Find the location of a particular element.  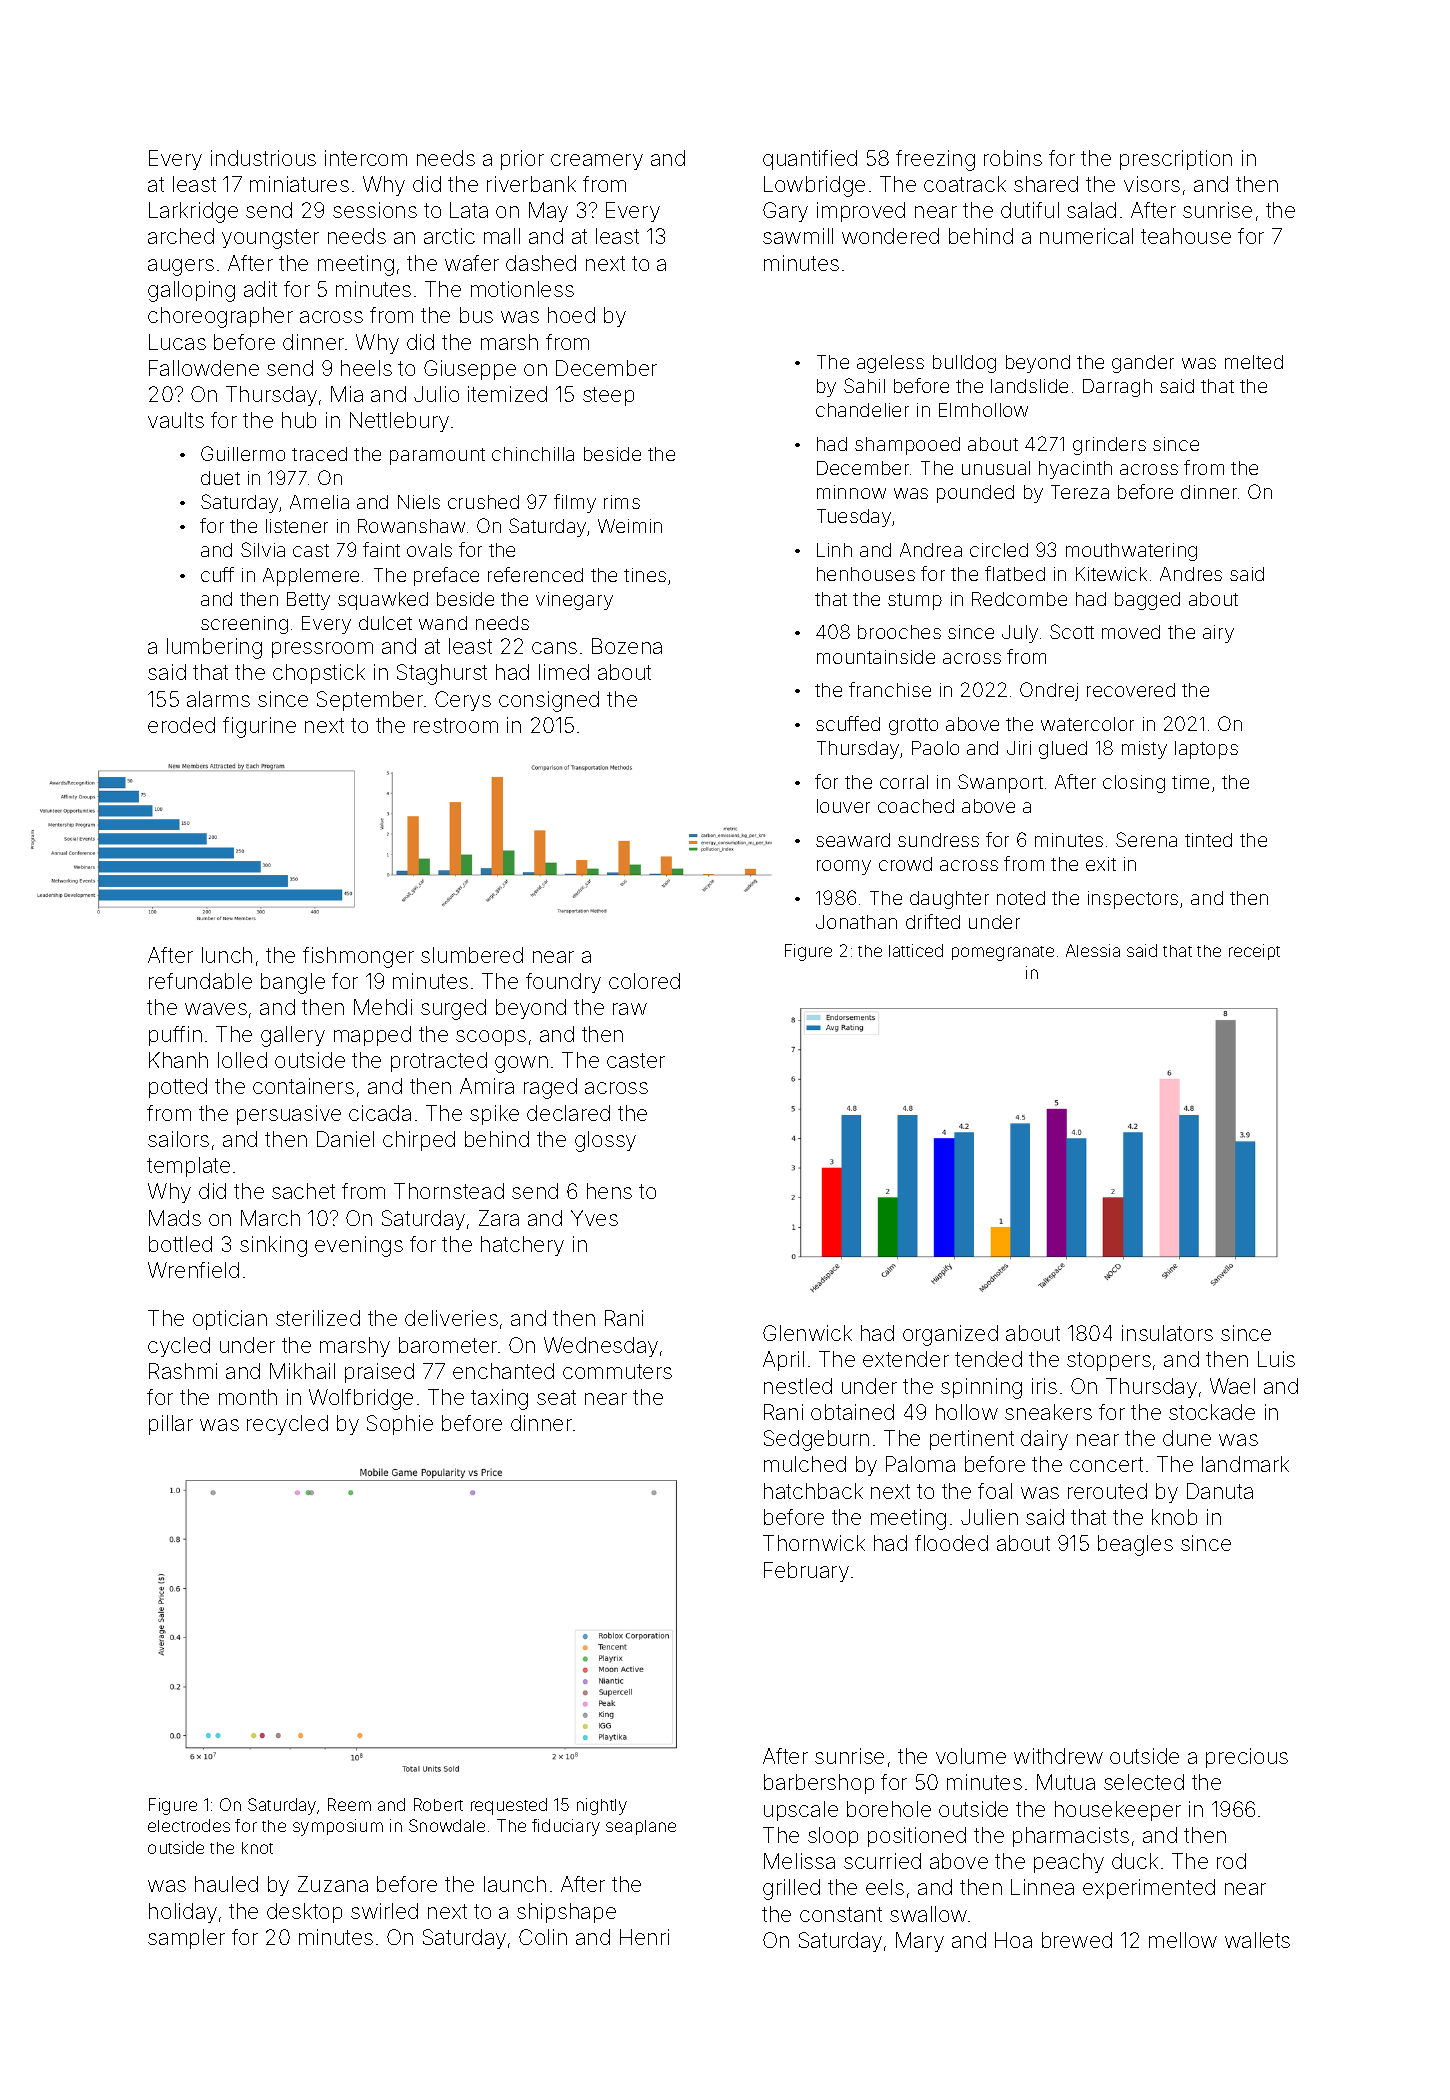

Colin is located at coordinates (543, 1937).
